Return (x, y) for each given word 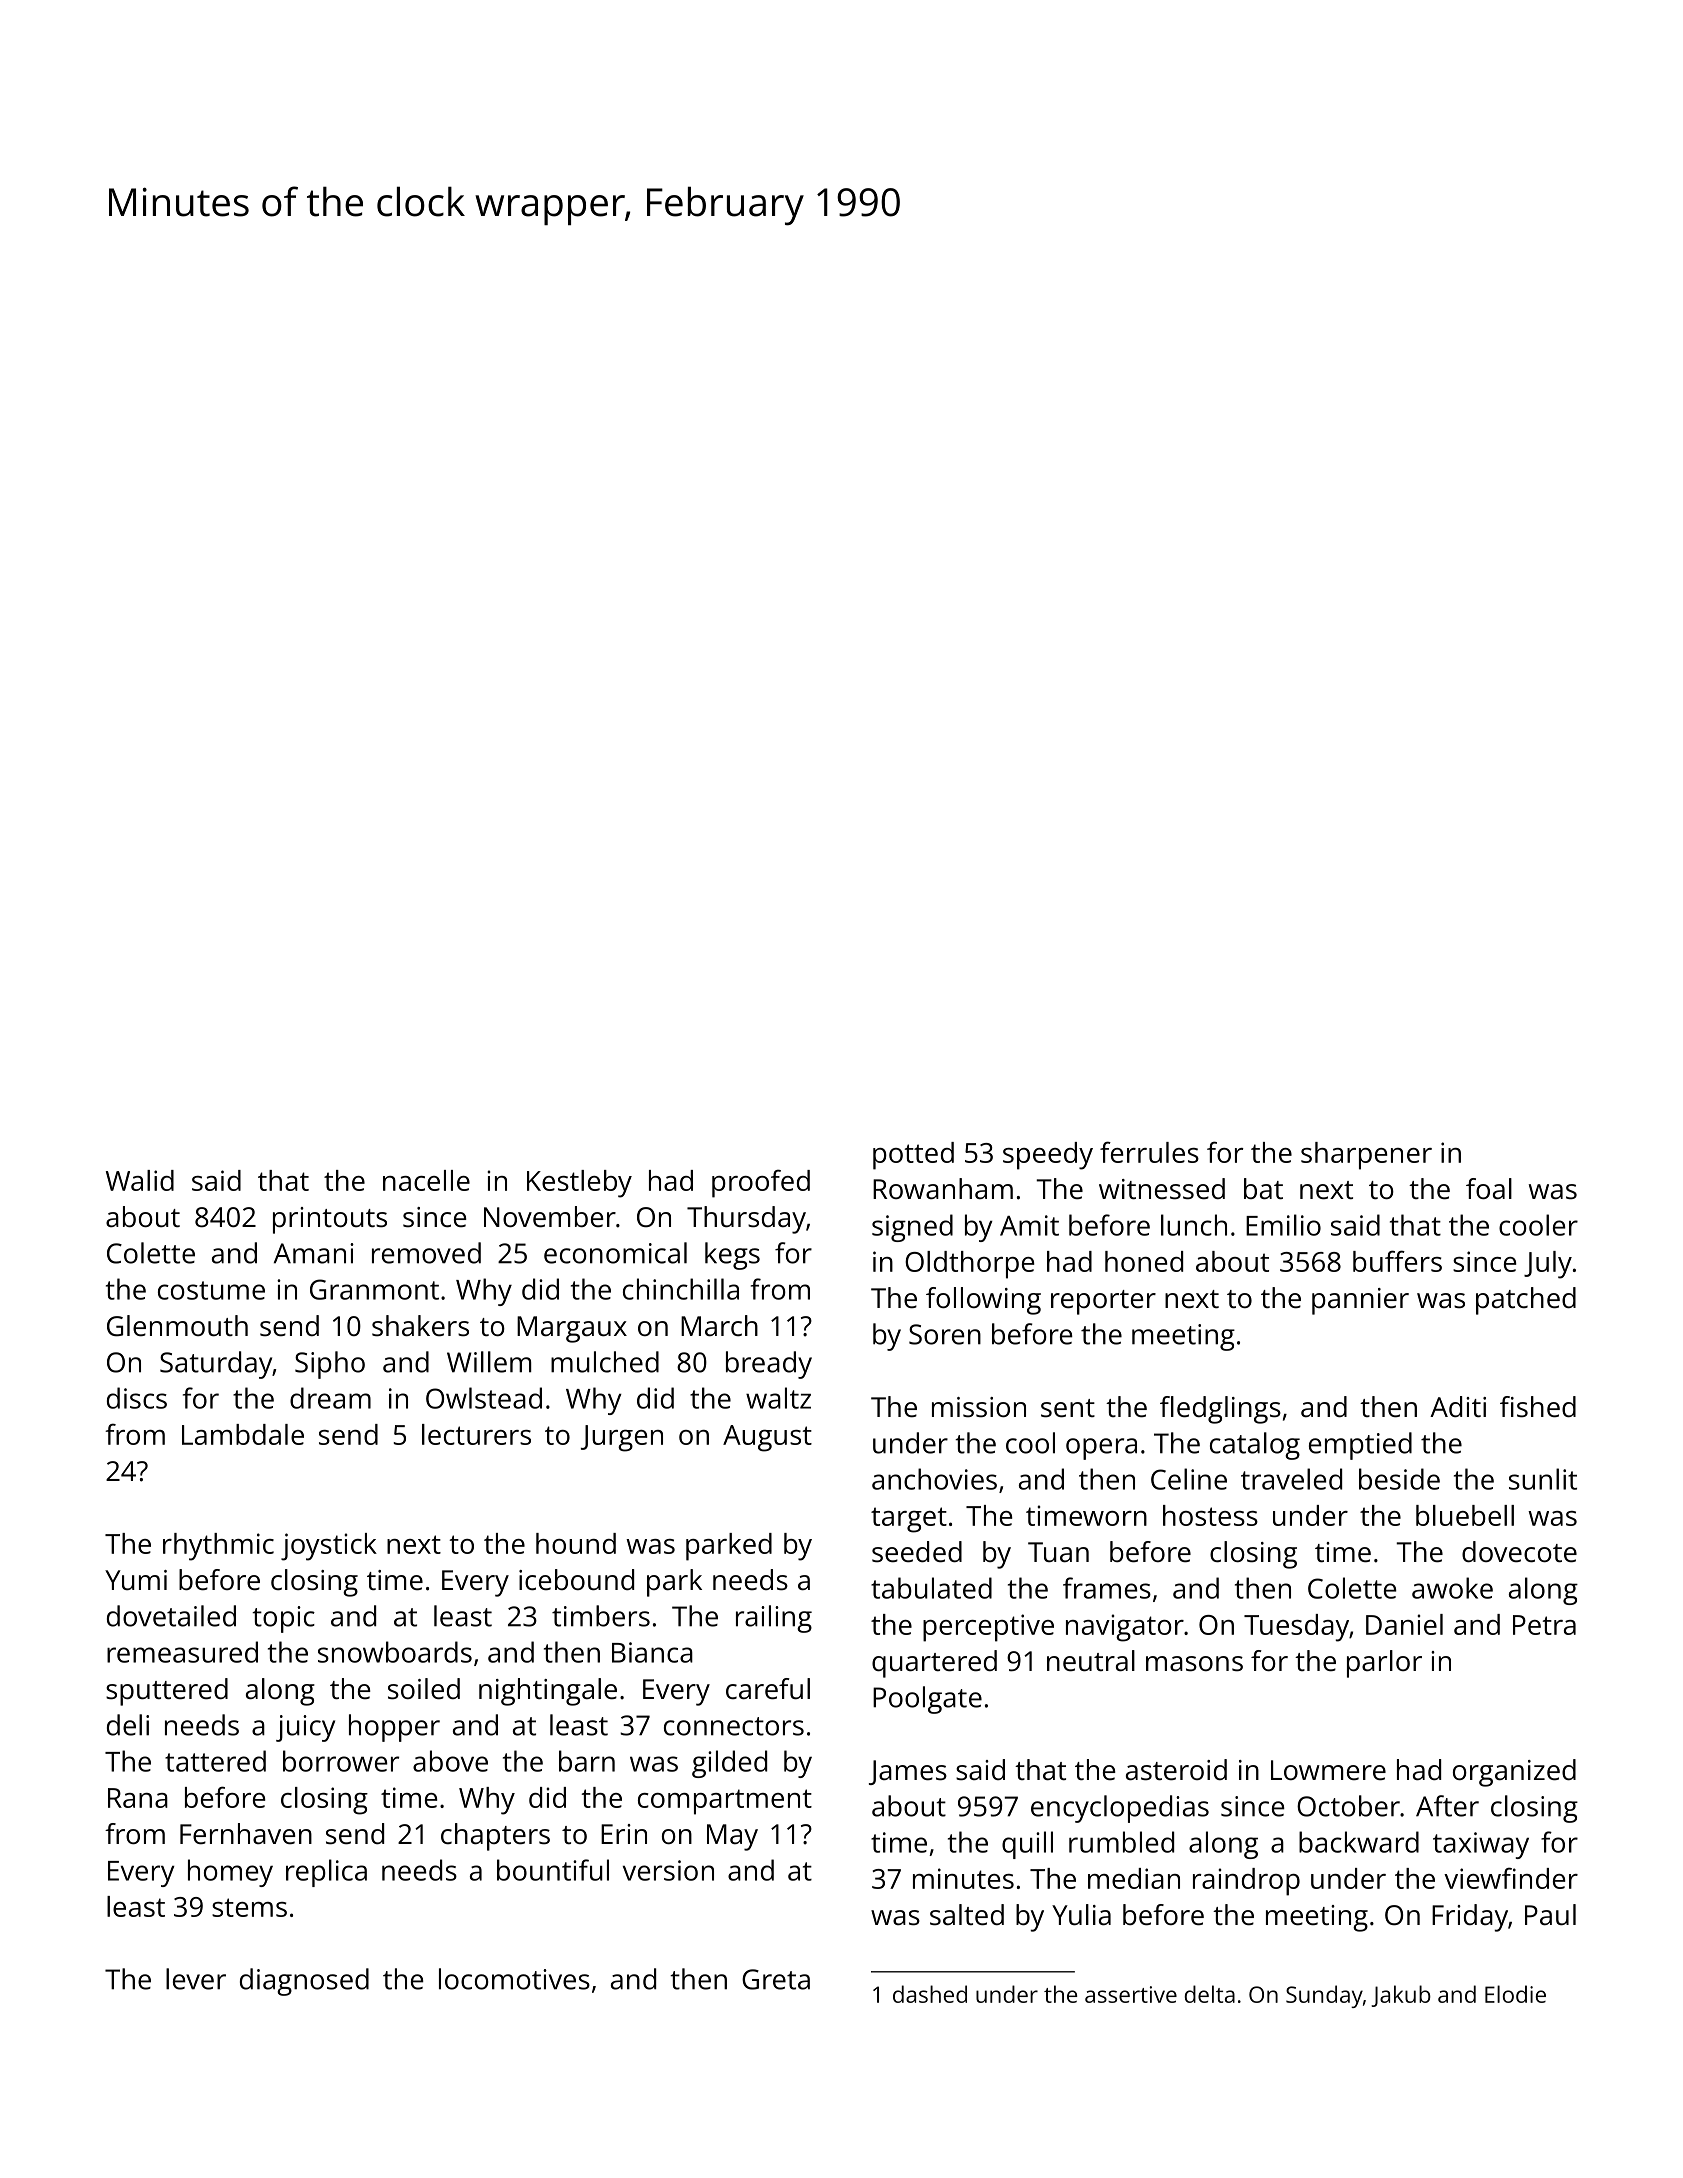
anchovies (934, 1479)
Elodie (1515, 1994)
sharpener (1366, 1156)
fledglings (1220, 1410)
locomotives (514, 1979)
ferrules (1149, 1152)
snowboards (395, 1652)
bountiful (553, 1870)
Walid (140, 1180)
